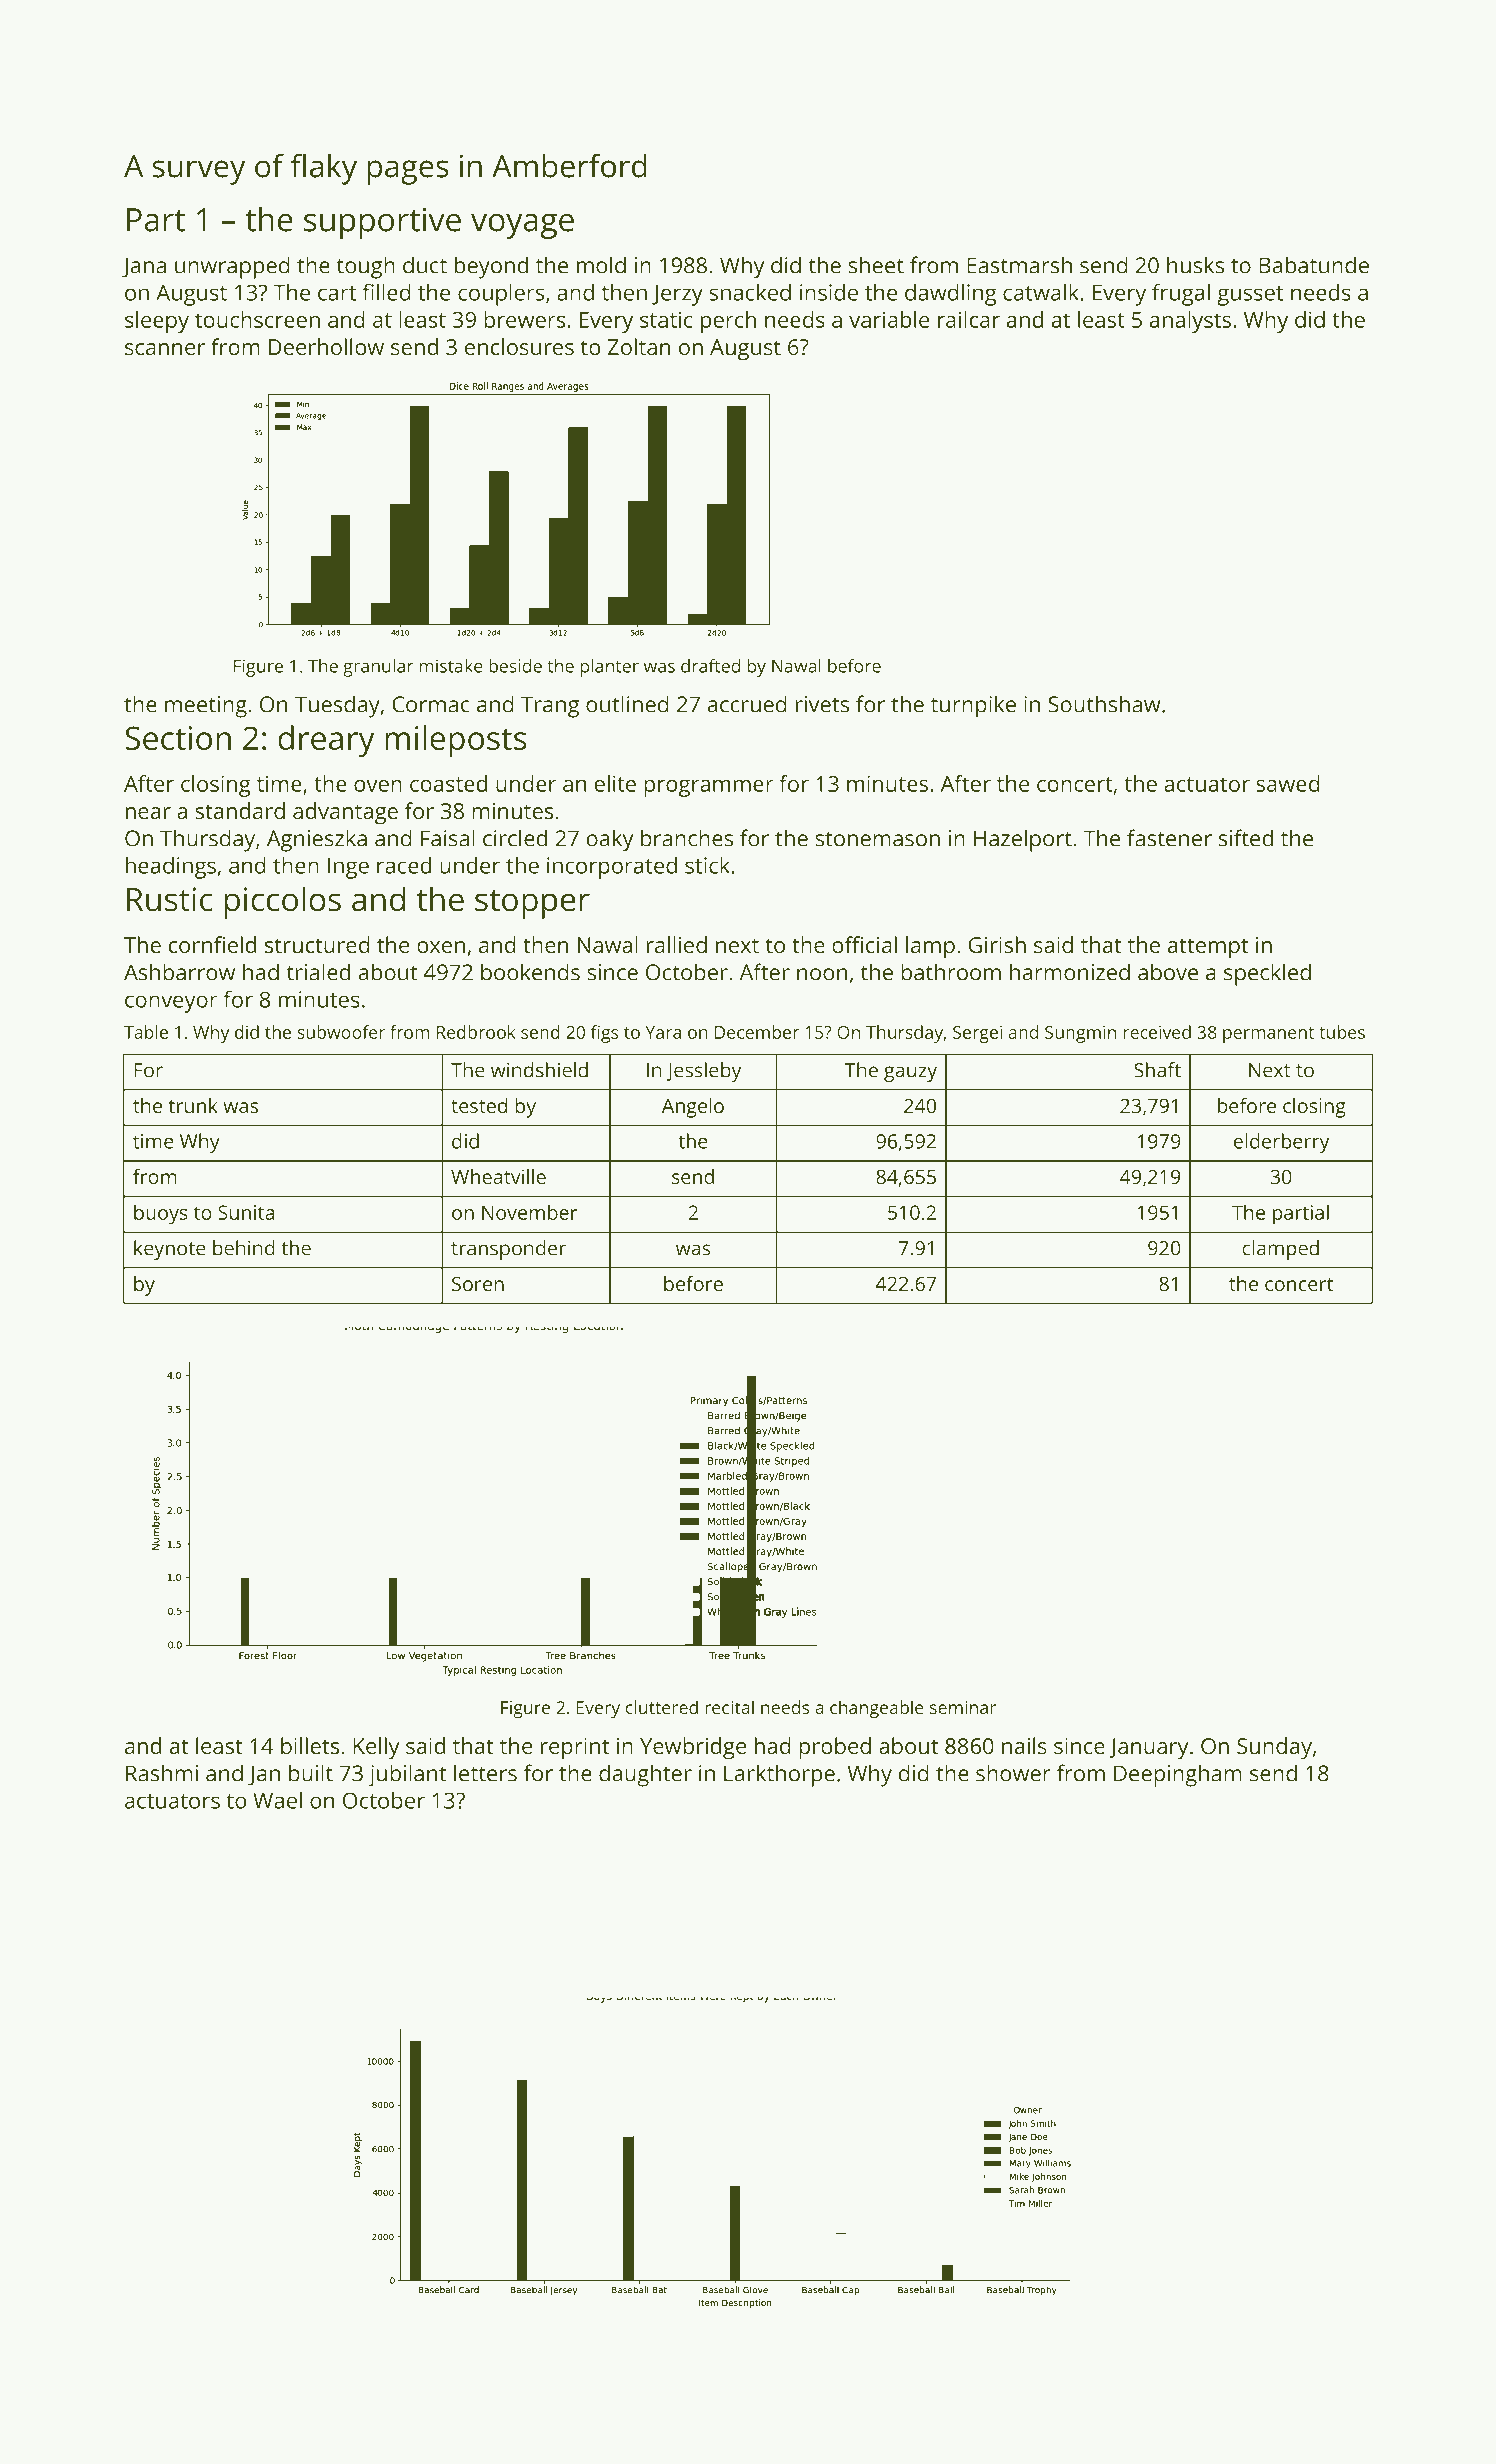  I want to click on Babatunde, so click(1314, 265).
